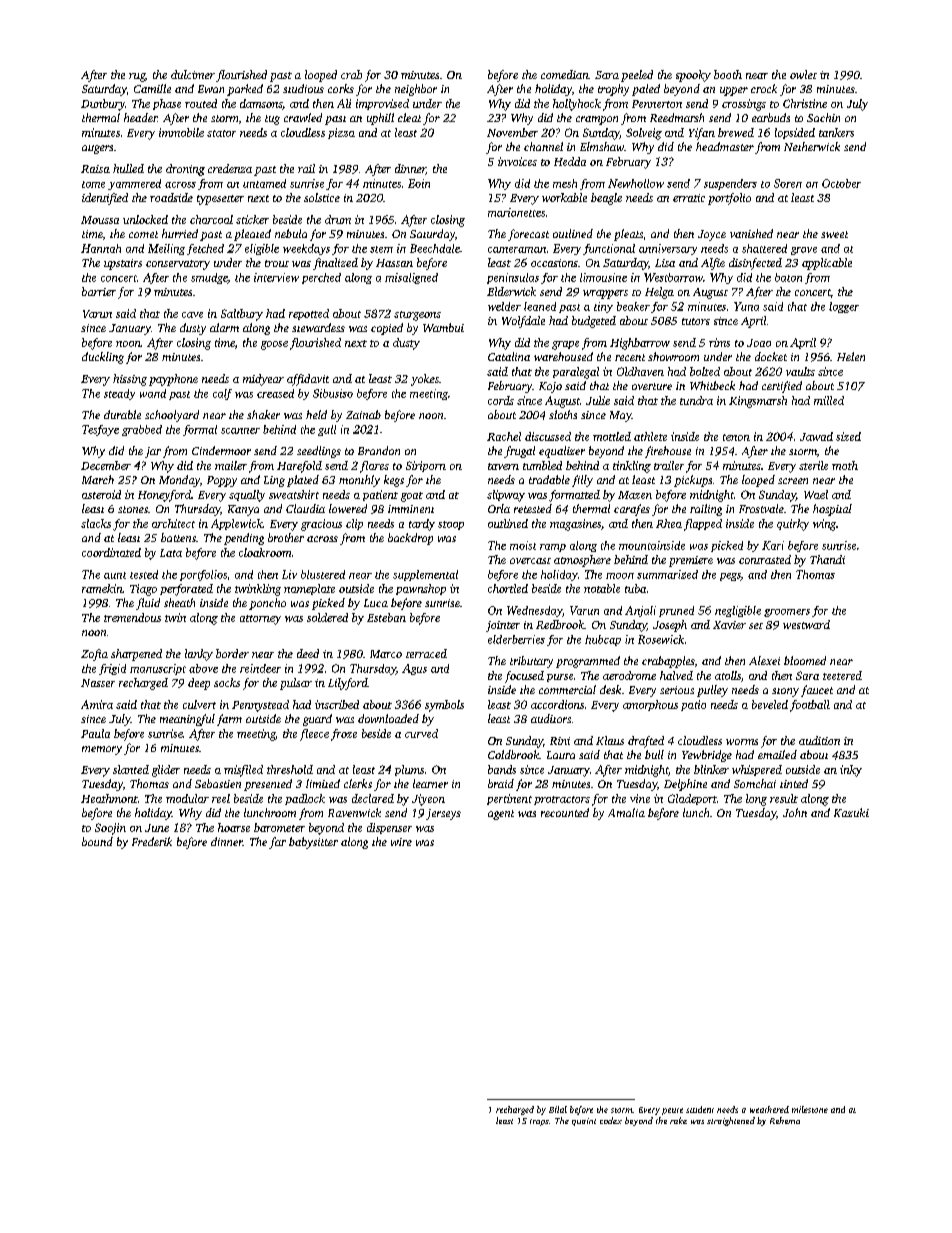 Image resolution: width=952 pixels, height=1233 pixels. What do you see at coordinates (795, 812) in the screenshot?
I see `John` at bounding box center [795, 812].
